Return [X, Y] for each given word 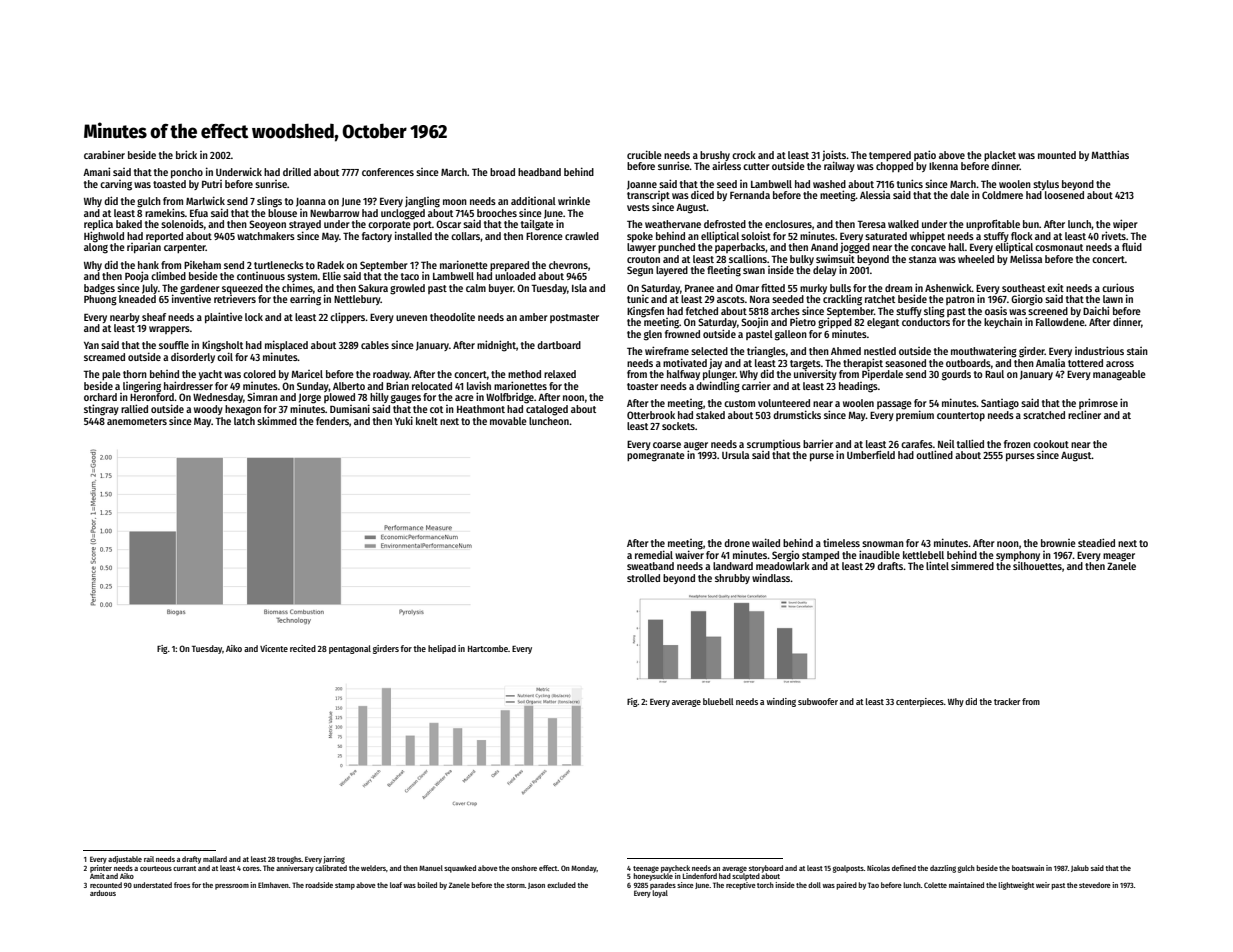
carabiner [104, 155]
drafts [890, 566]
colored [259, 374]
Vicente [274, 648]
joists [834, 156]
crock [744, 155]
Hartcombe [488, 648]
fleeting [724, 271]
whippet [927, 236]
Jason [536, 886]
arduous [103, 893]
